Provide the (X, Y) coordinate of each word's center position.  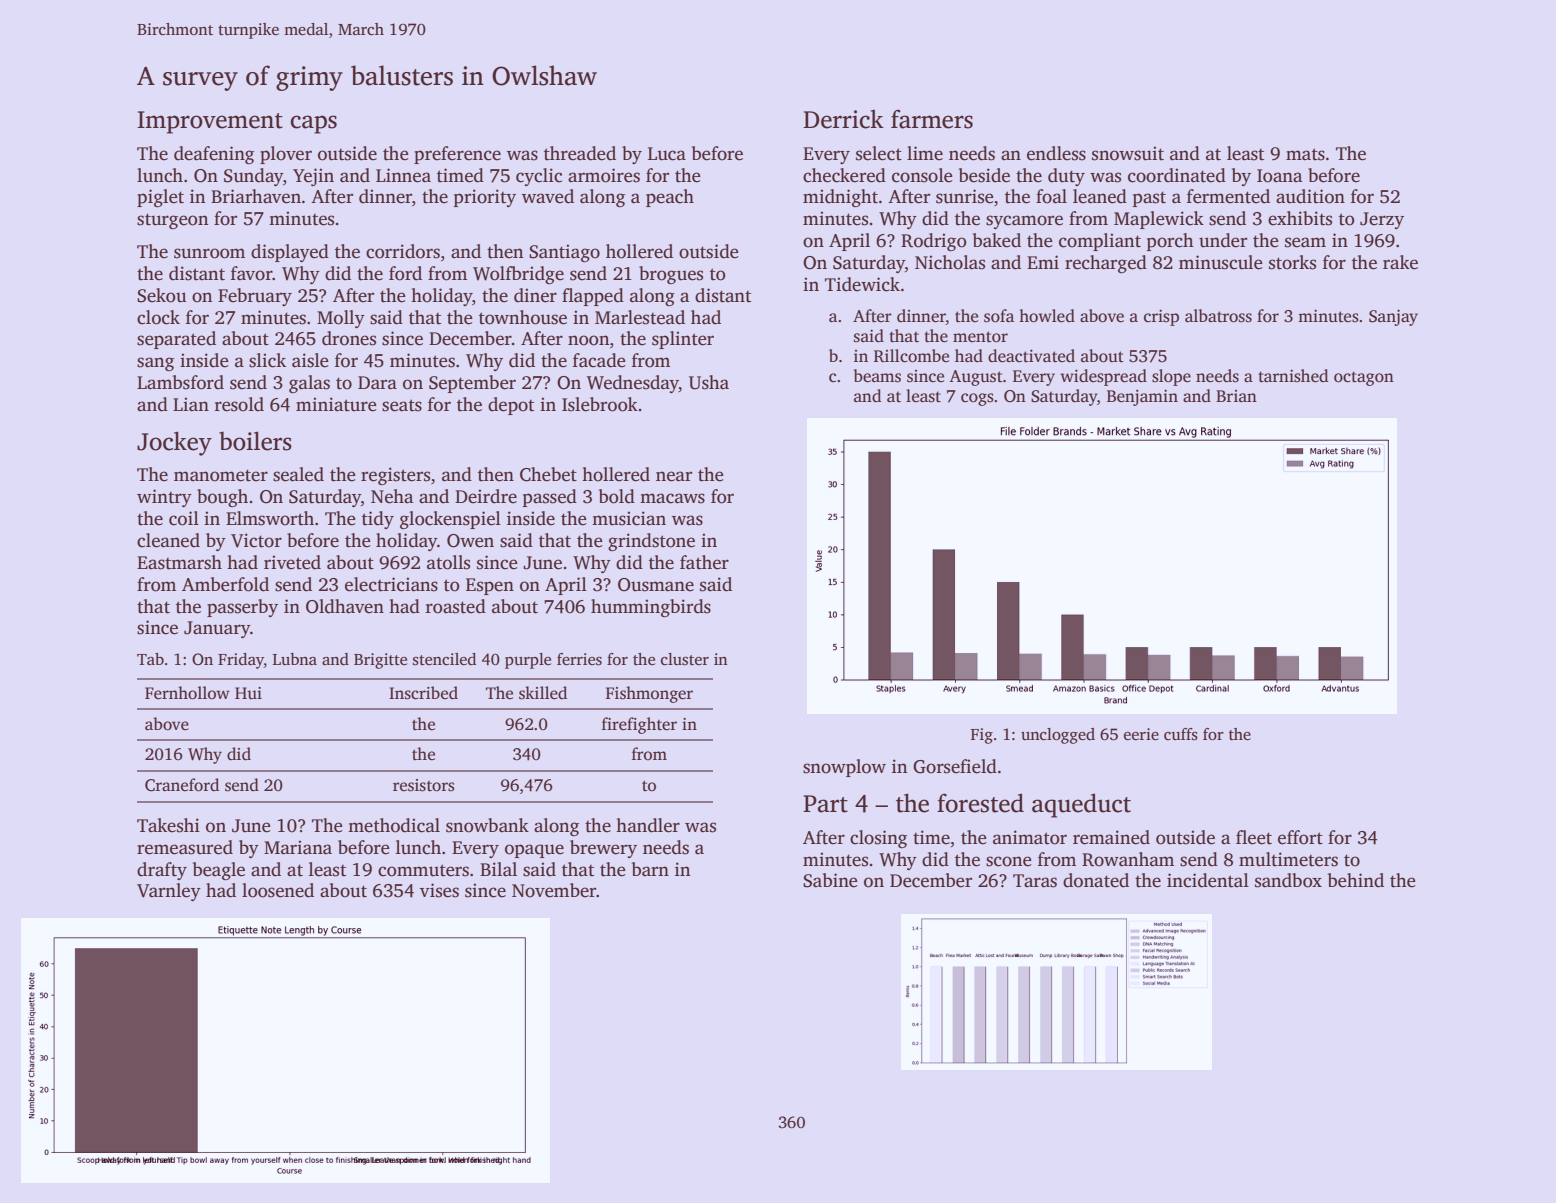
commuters (423, 870)
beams (877, 376)
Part (825, 804)
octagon (1364, 378)
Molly (341, 319)
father (704, 562)
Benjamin (1142, 397)
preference (457, 155)
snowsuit (1128, 153)
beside (984, 175)
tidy (378, 520)
